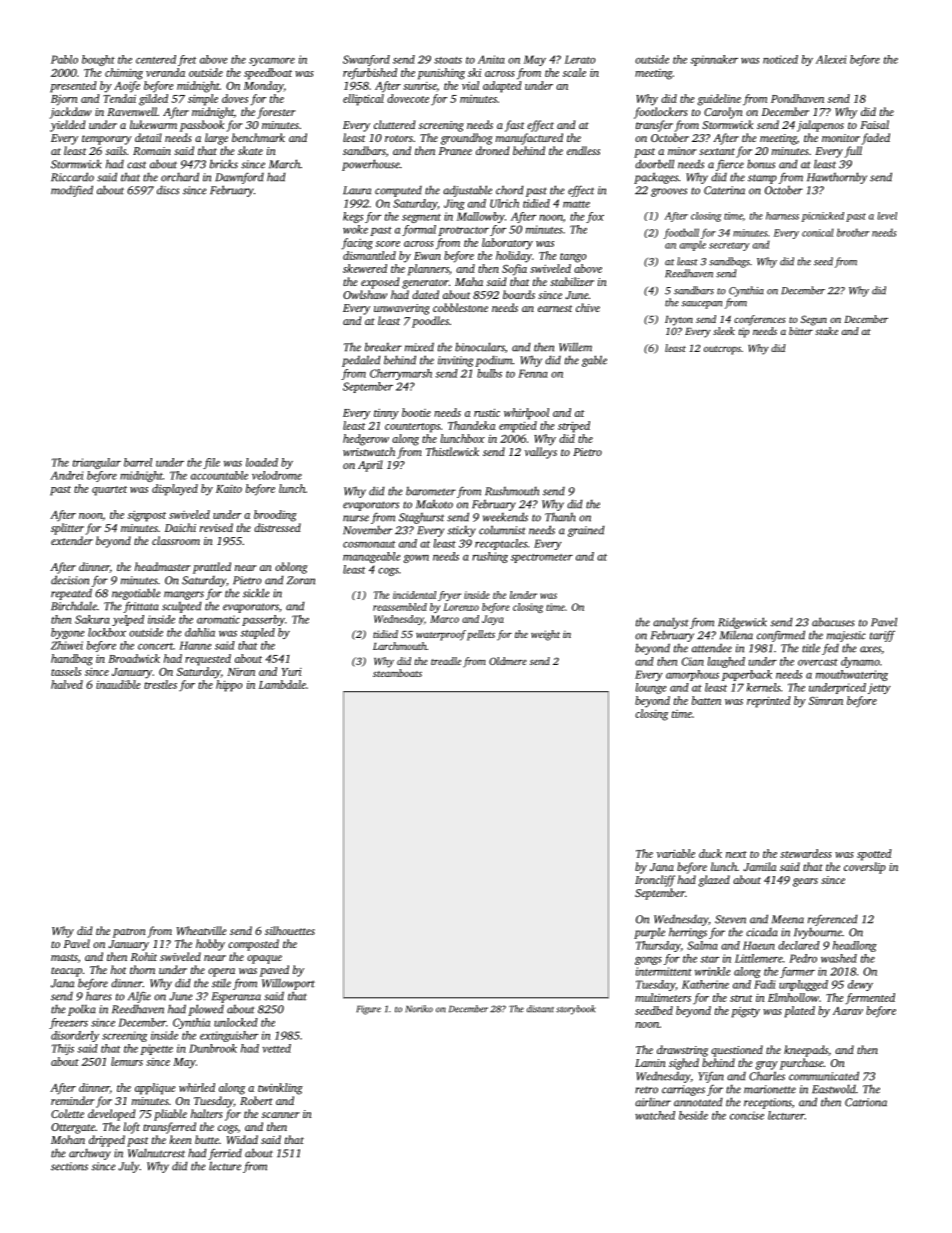 Image resolution: width=952 pixels, height=1233 pixels. What do you see at coordinates (129, 1167) in the image?
I see `July` at bounding box center [129, 1167].
